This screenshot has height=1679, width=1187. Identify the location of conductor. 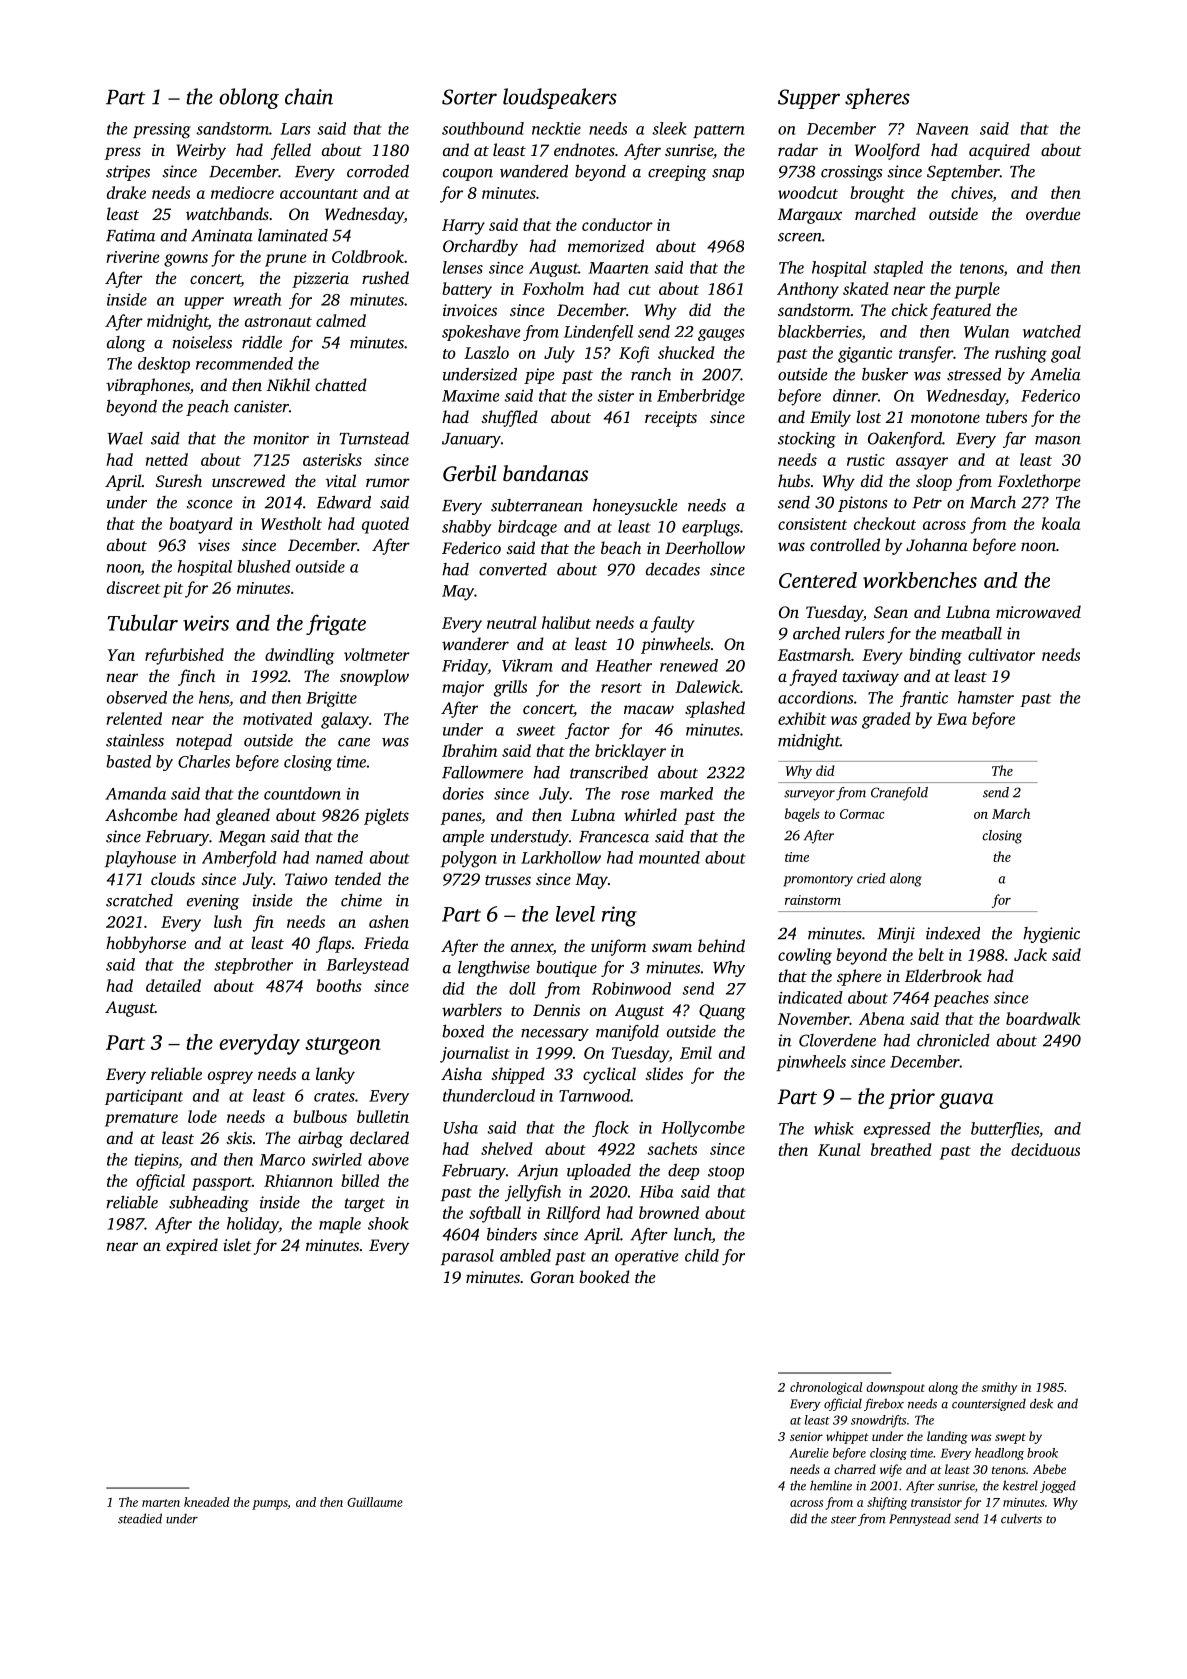
(617, 224).
